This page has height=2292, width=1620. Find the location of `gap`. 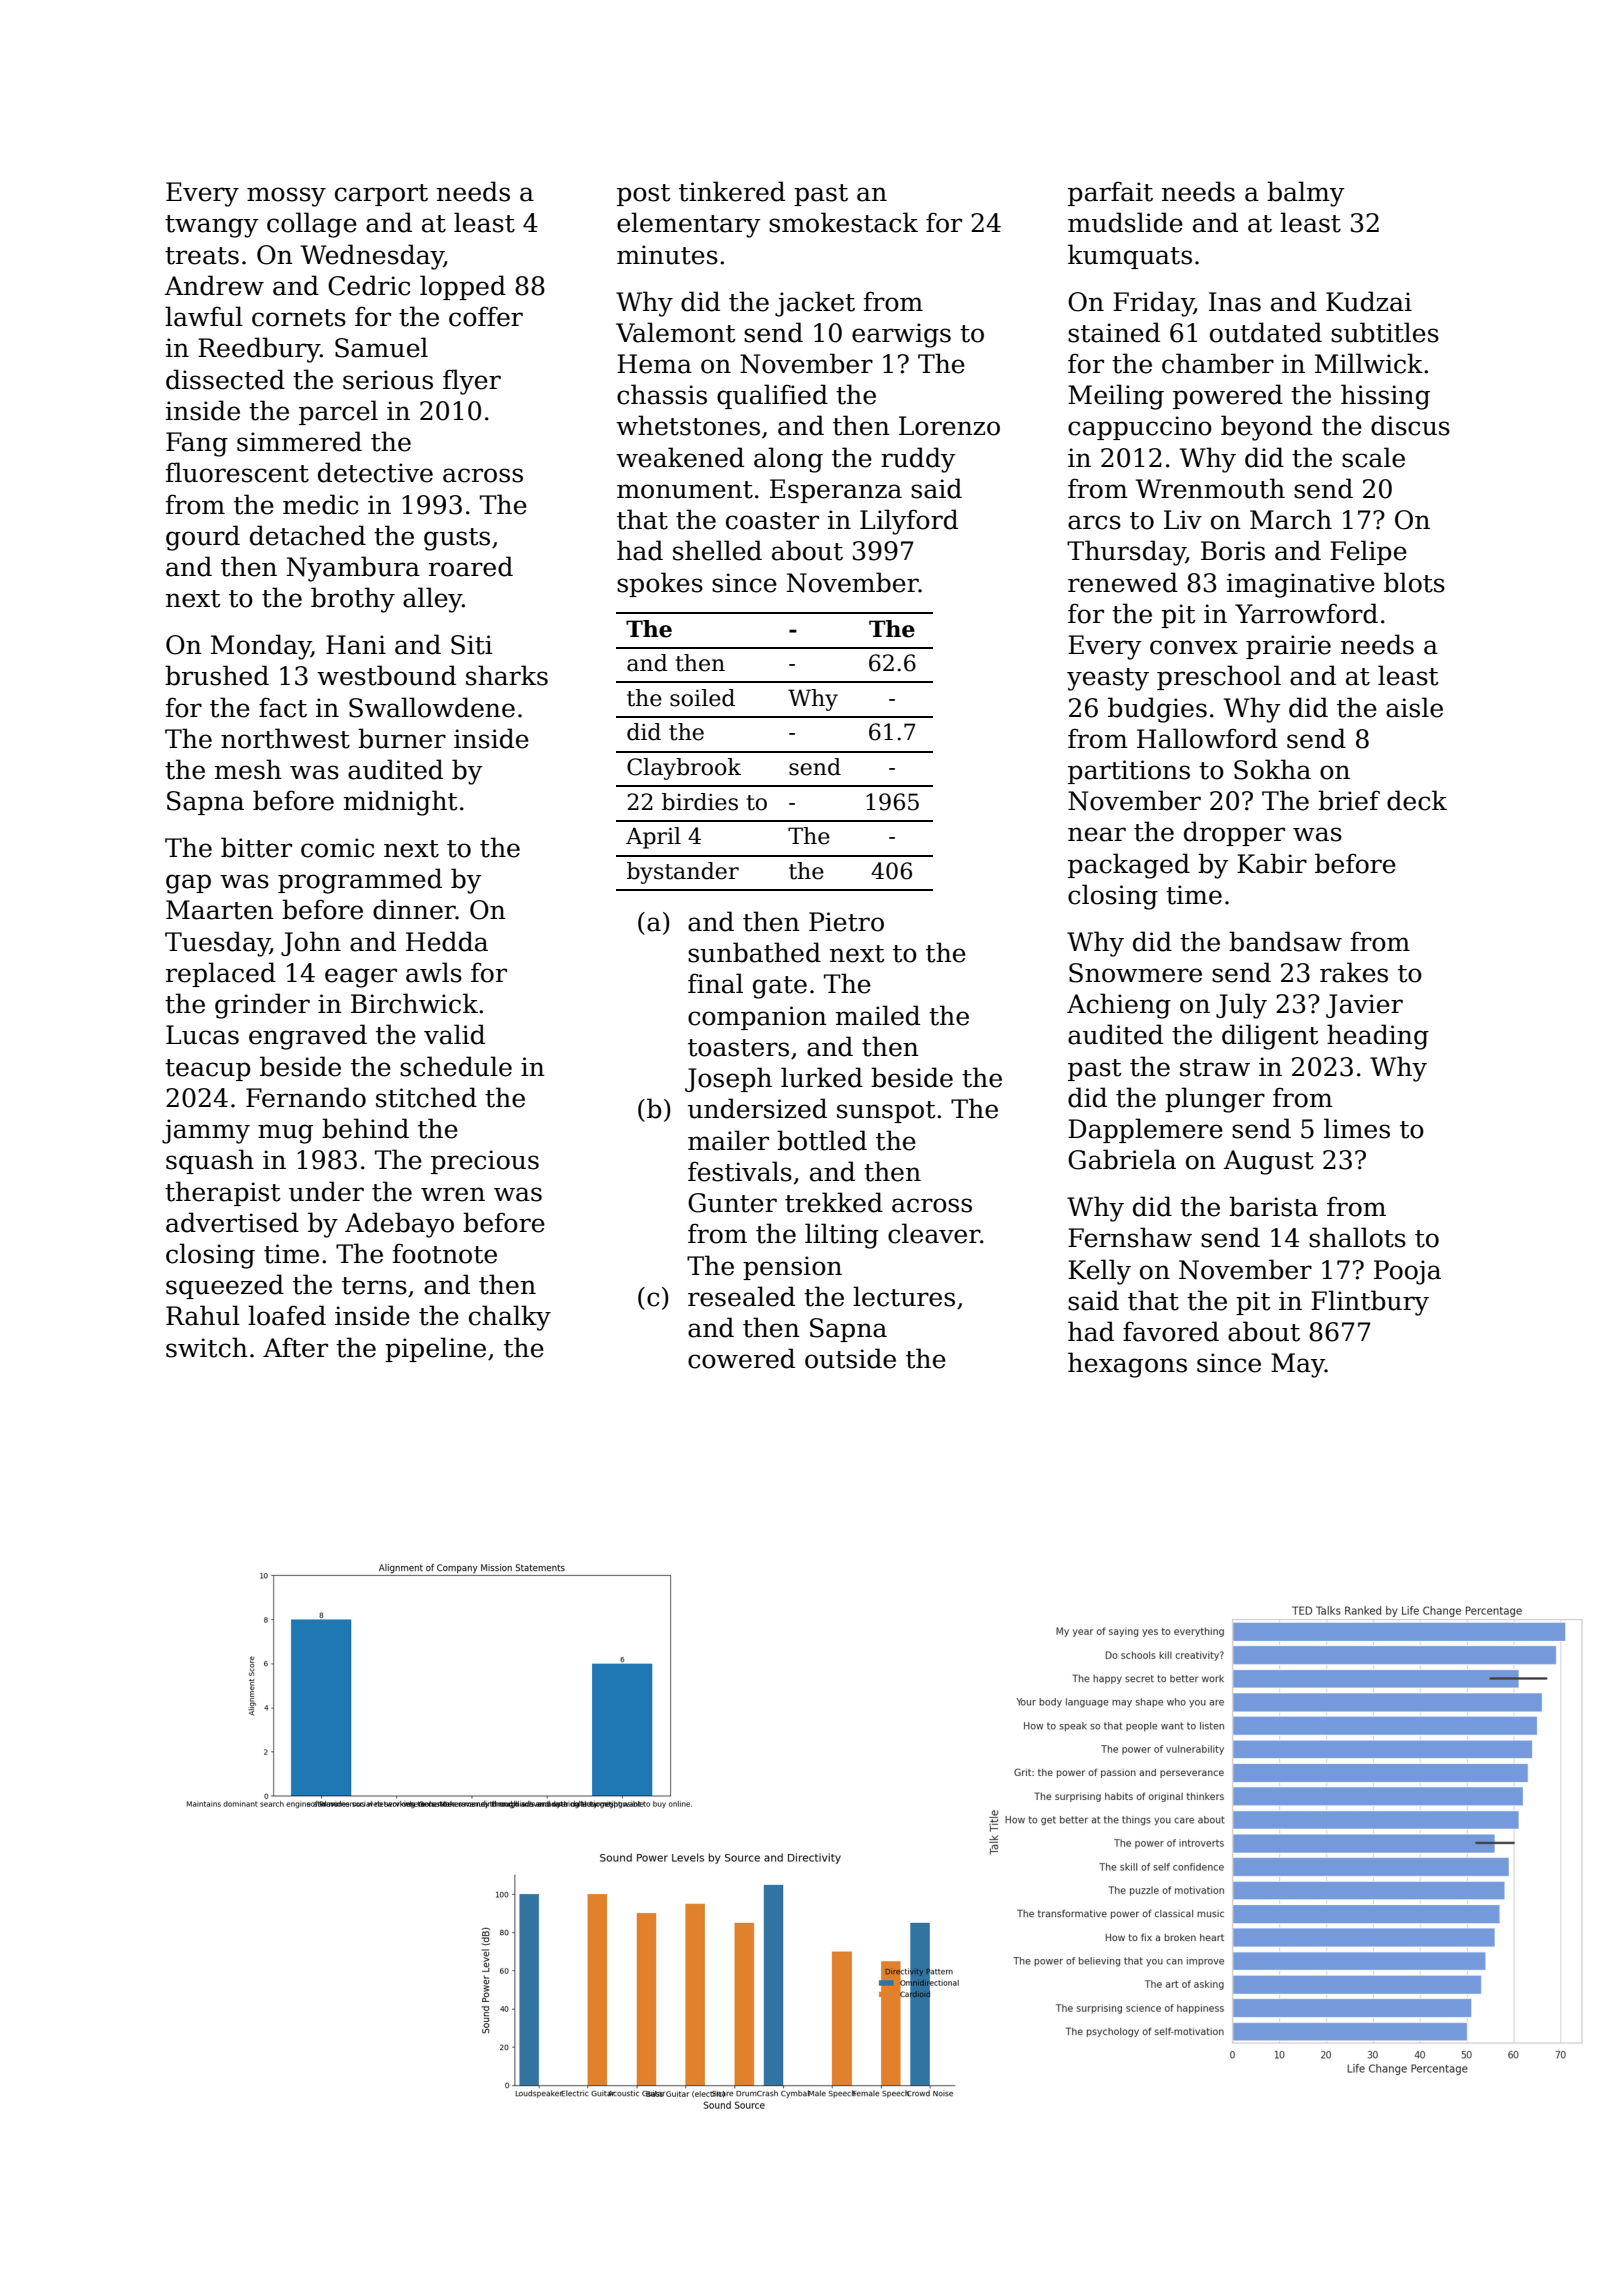

gap is located at coordinates (188, 884).
